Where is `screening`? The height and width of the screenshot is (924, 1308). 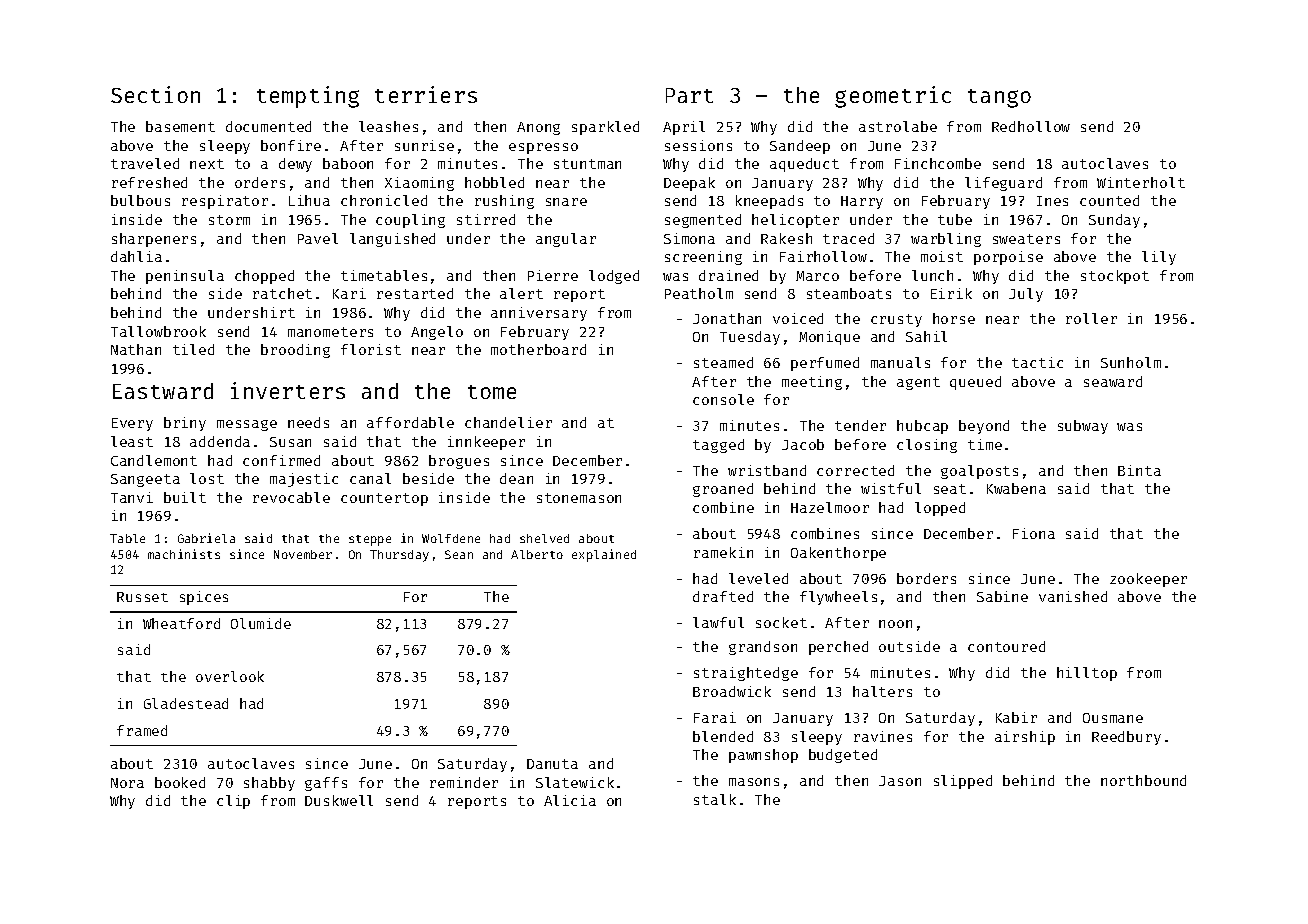
screening is located at coordinates (703, 258).
